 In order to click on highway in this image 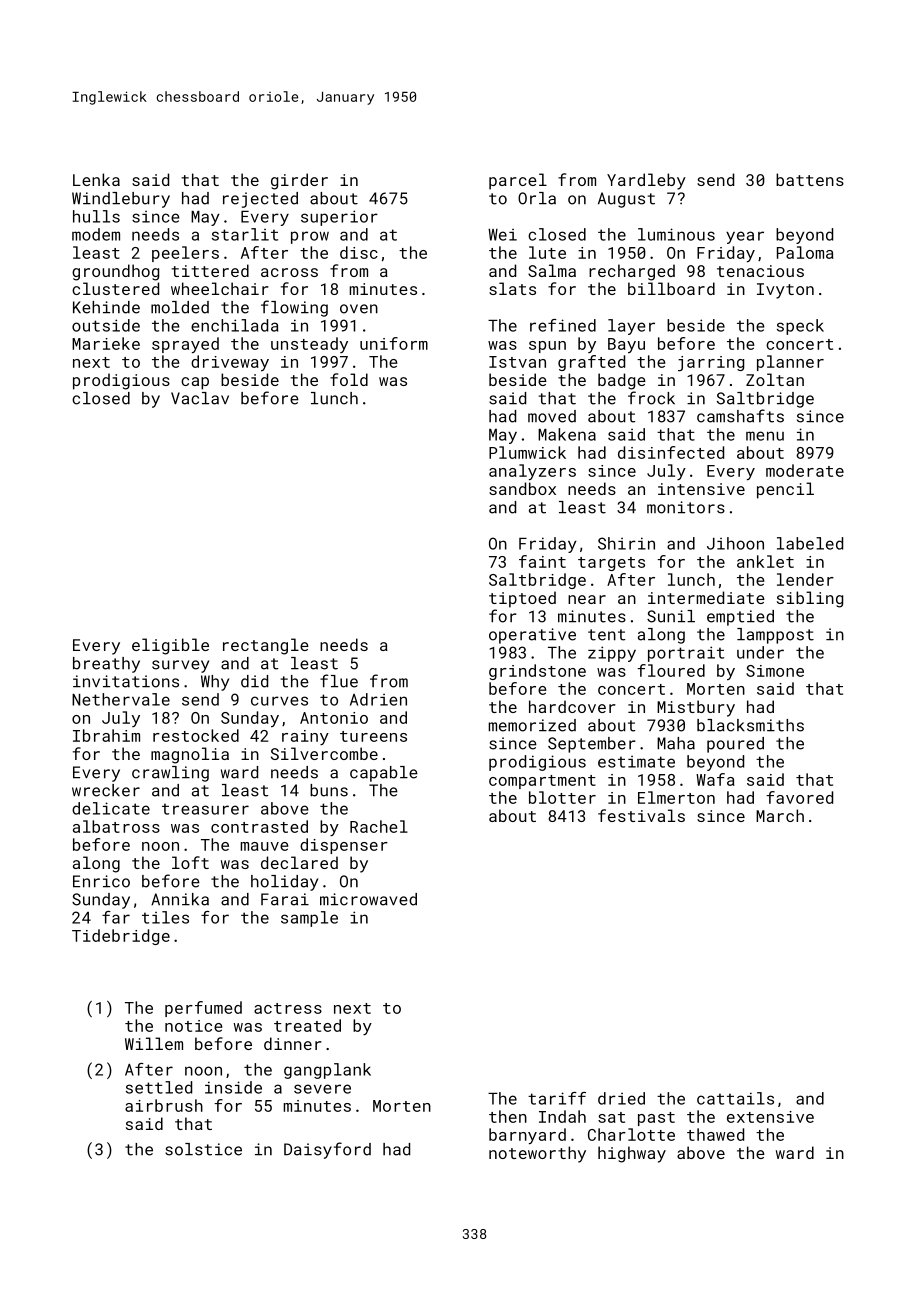, I will do `click(632, 1154)`.
